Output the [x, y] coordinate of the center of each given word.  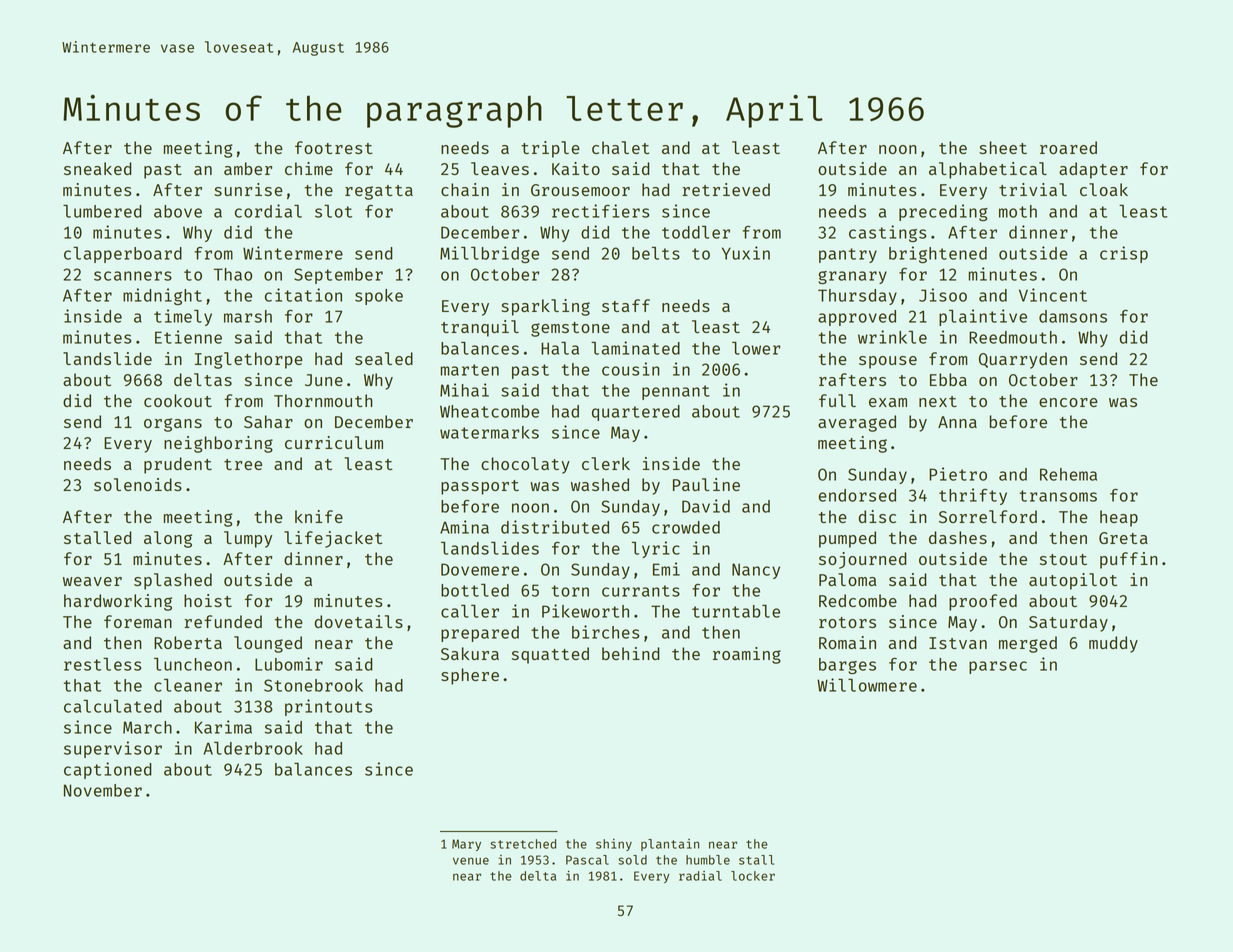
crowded [686, 527]
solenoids [138, 484]
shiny [614, 845]
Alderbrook [253, 748]
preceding [943, 212]
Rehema [1068, 474]
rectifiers [600, 211]
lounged [268, 644]
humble [708, 860]
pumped [847, 539]
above [178, 211]
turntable [736, 611]
